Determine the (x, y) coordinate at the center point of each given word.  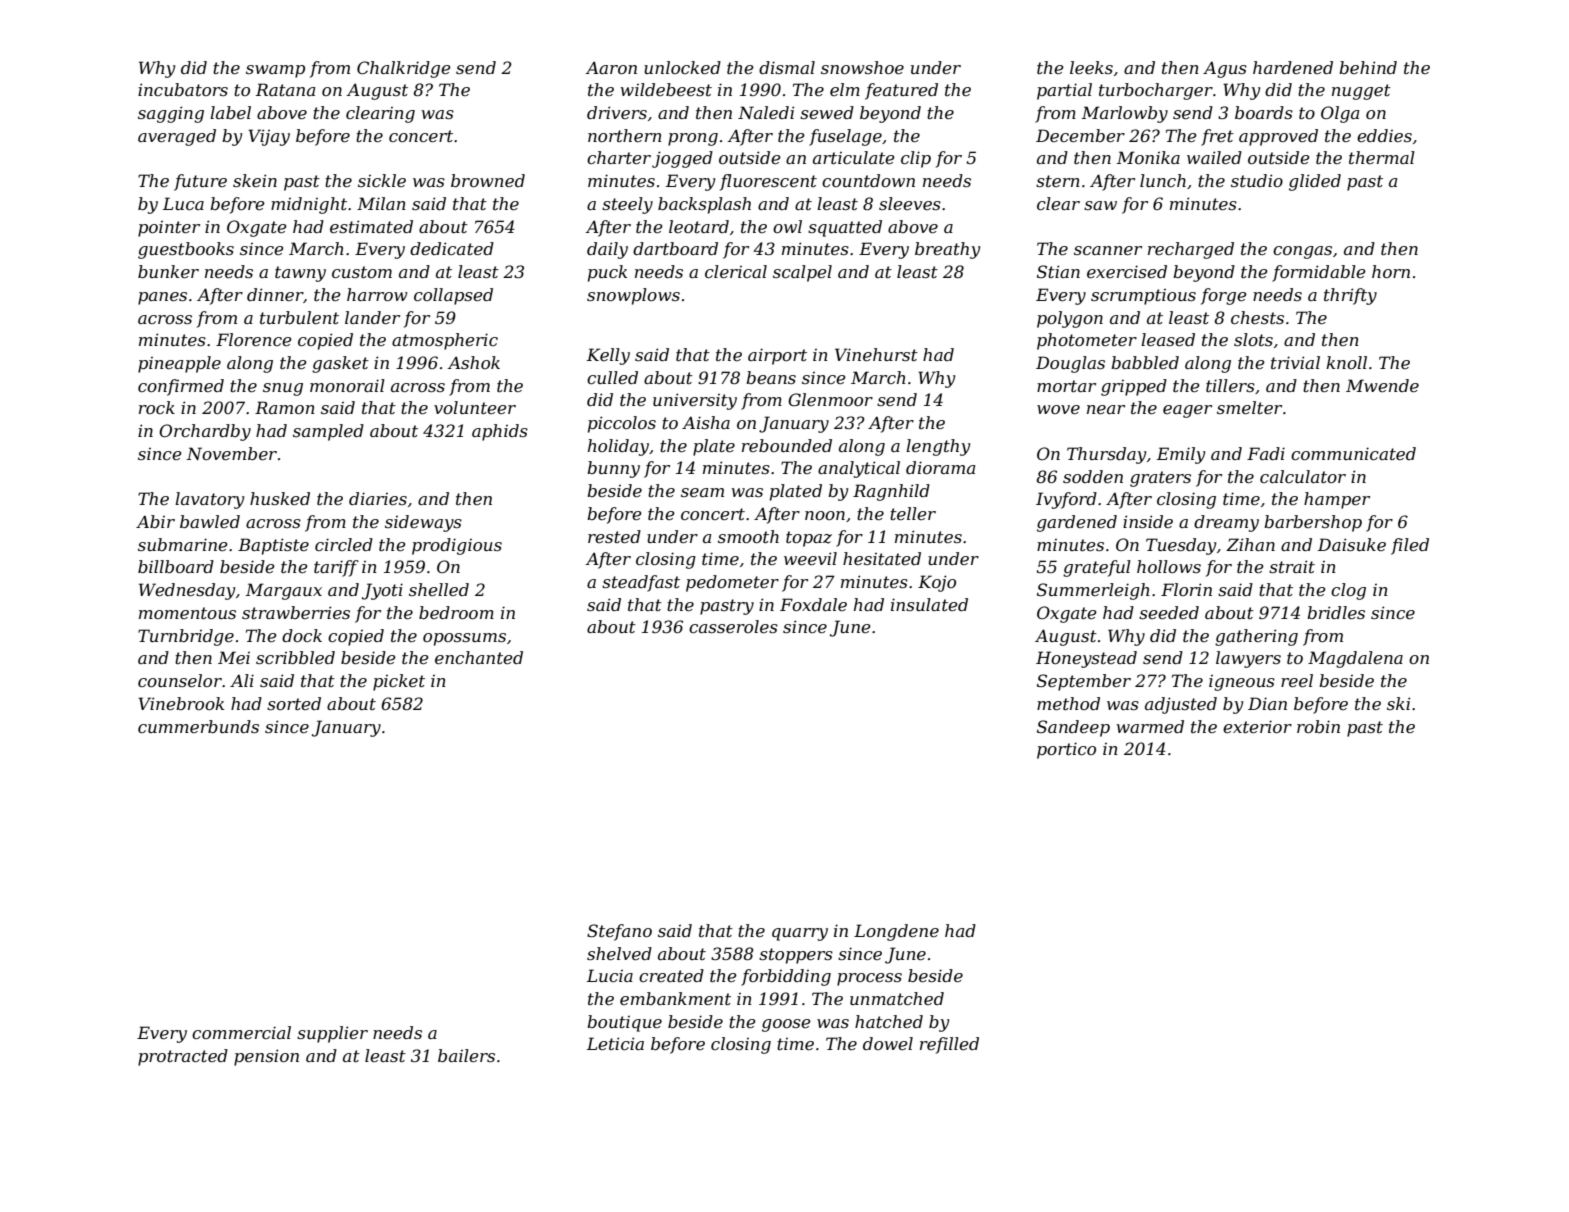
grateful (1097, 568)
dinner (275, 295)
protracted (183, 1057)
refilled (949, 1045)
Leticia (615, 1043)
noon (825, 515)
